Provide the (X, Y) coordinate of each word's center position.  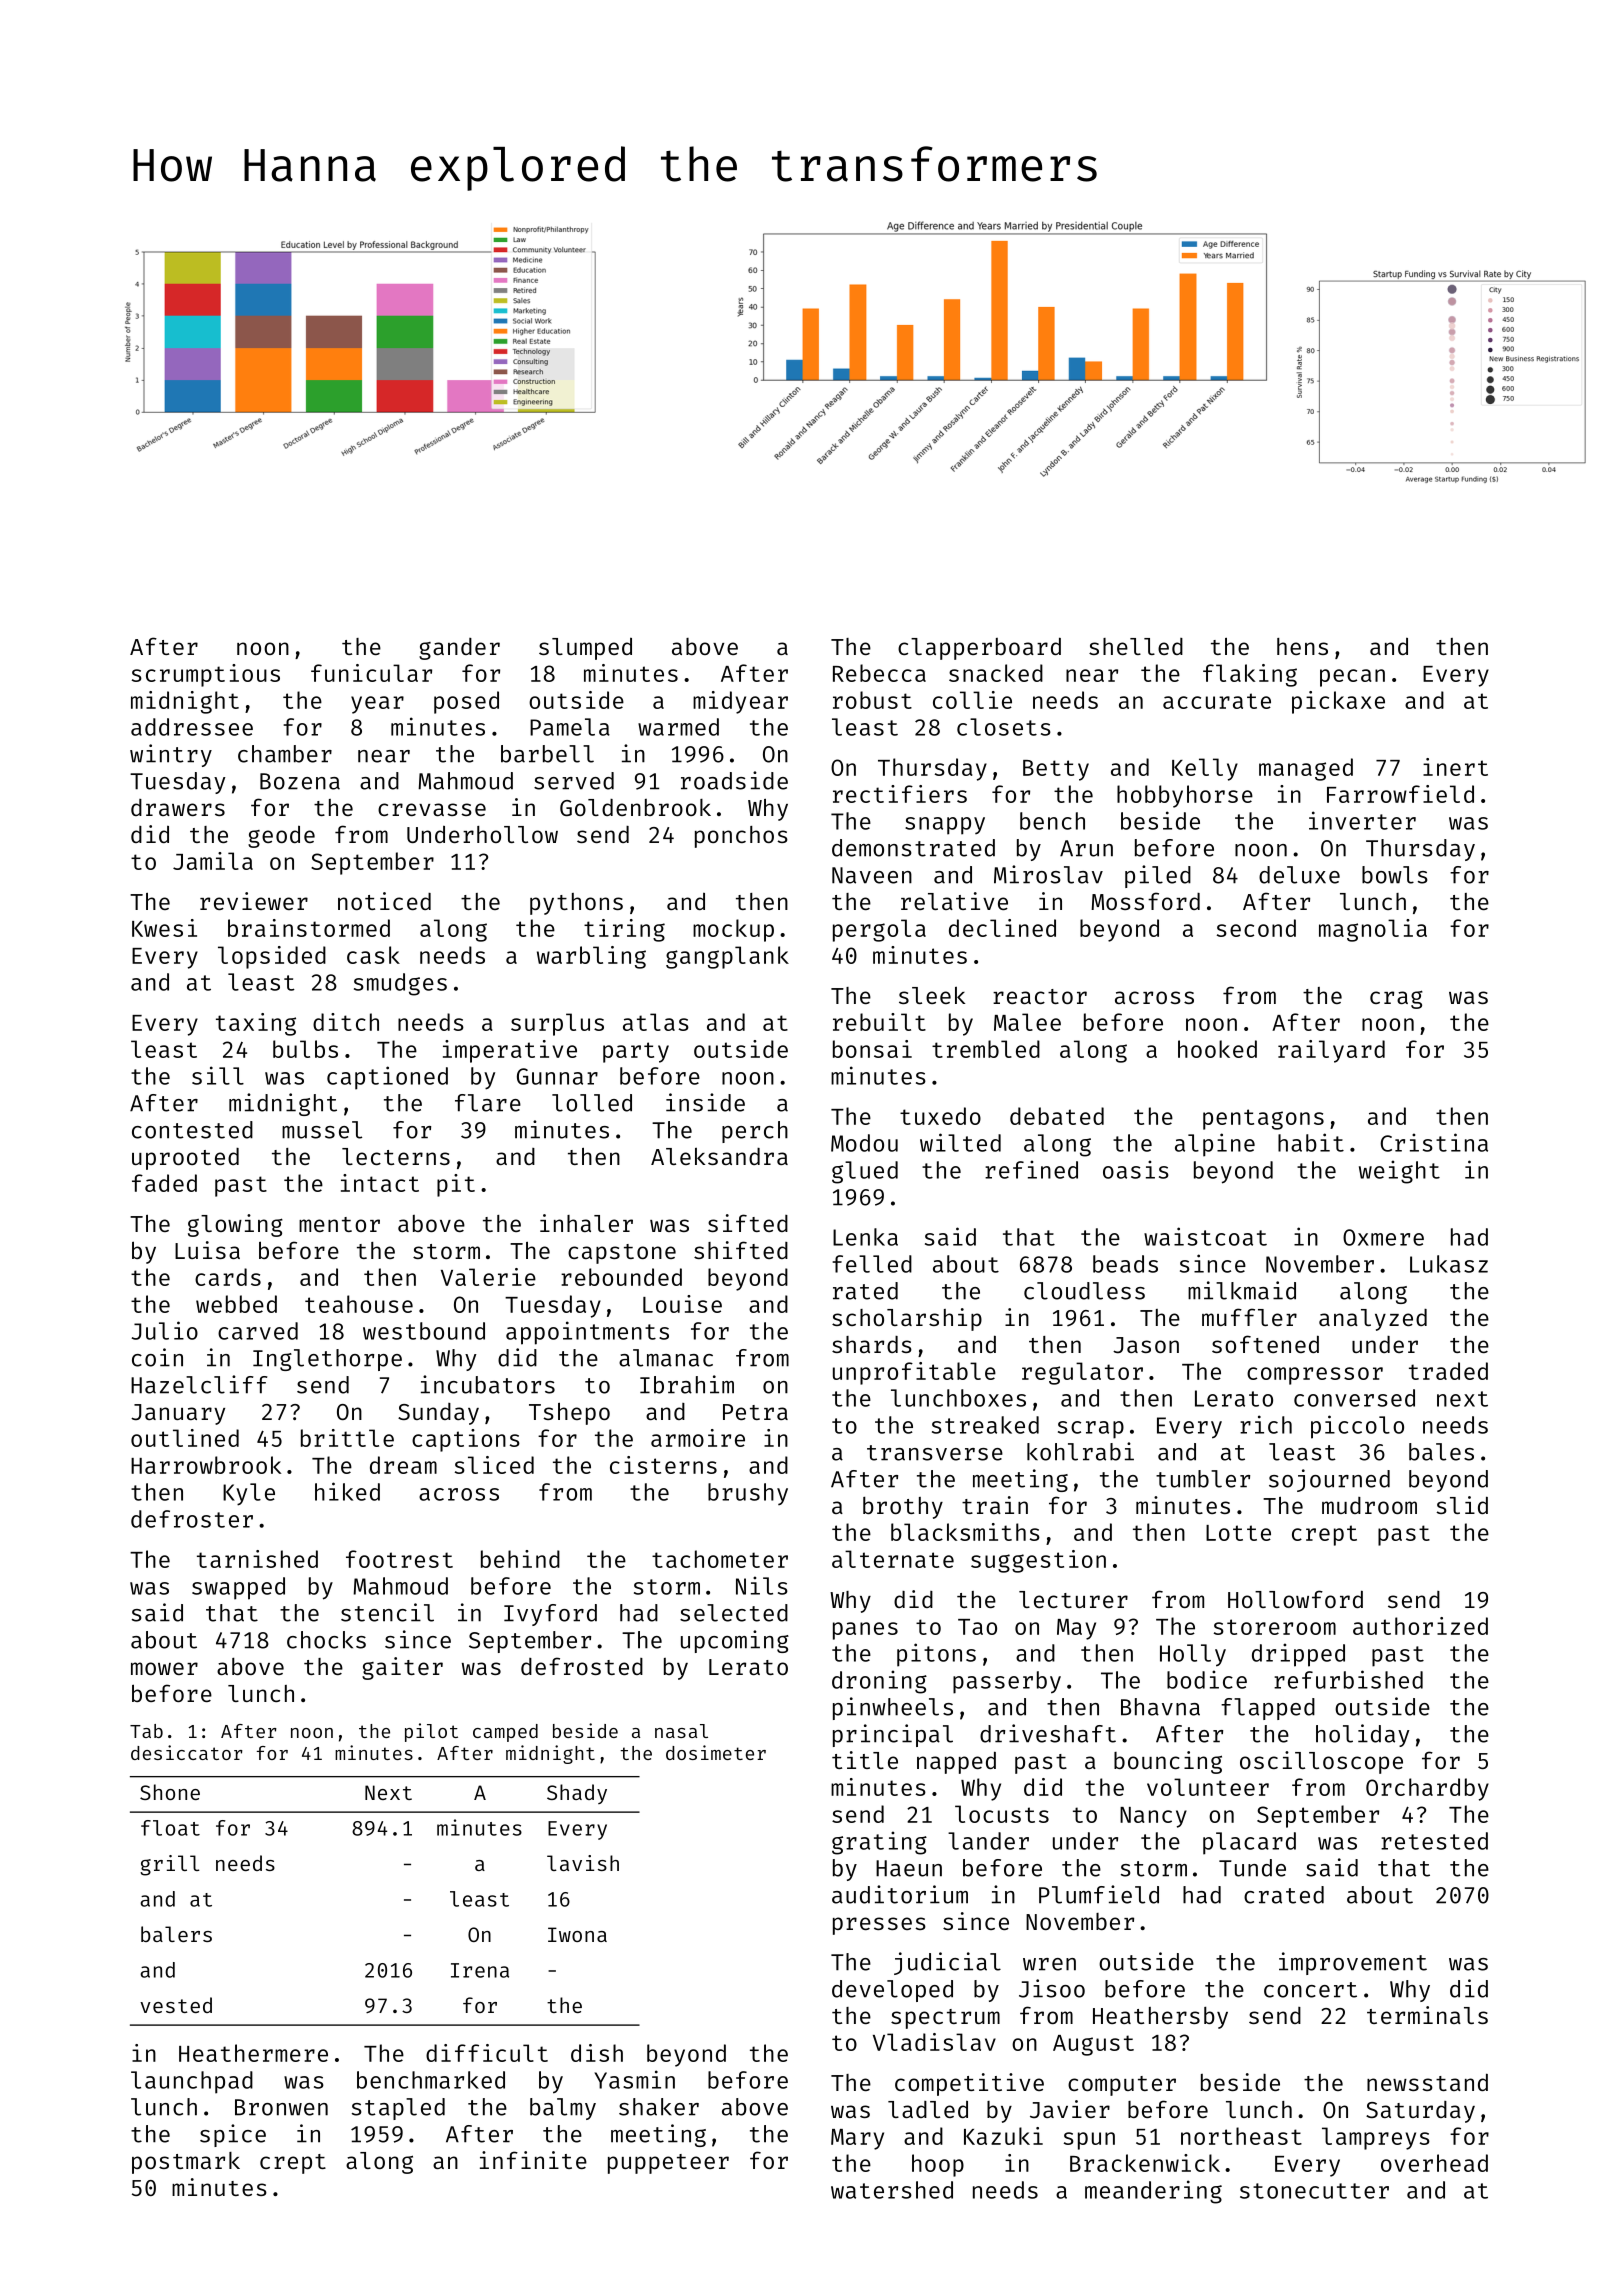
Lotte (1238, 1533)
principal (893, 1735)
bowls (1395, 875)
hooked (1217, 1049)
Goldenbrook (635, 807)
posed (466, 702)
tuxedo (940, 1116)
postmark (186, 2163)
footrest (399, 1559)
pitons (936, 1655)
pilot (431, 1732)
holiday (1363, 1735)
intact (380, 1183)
